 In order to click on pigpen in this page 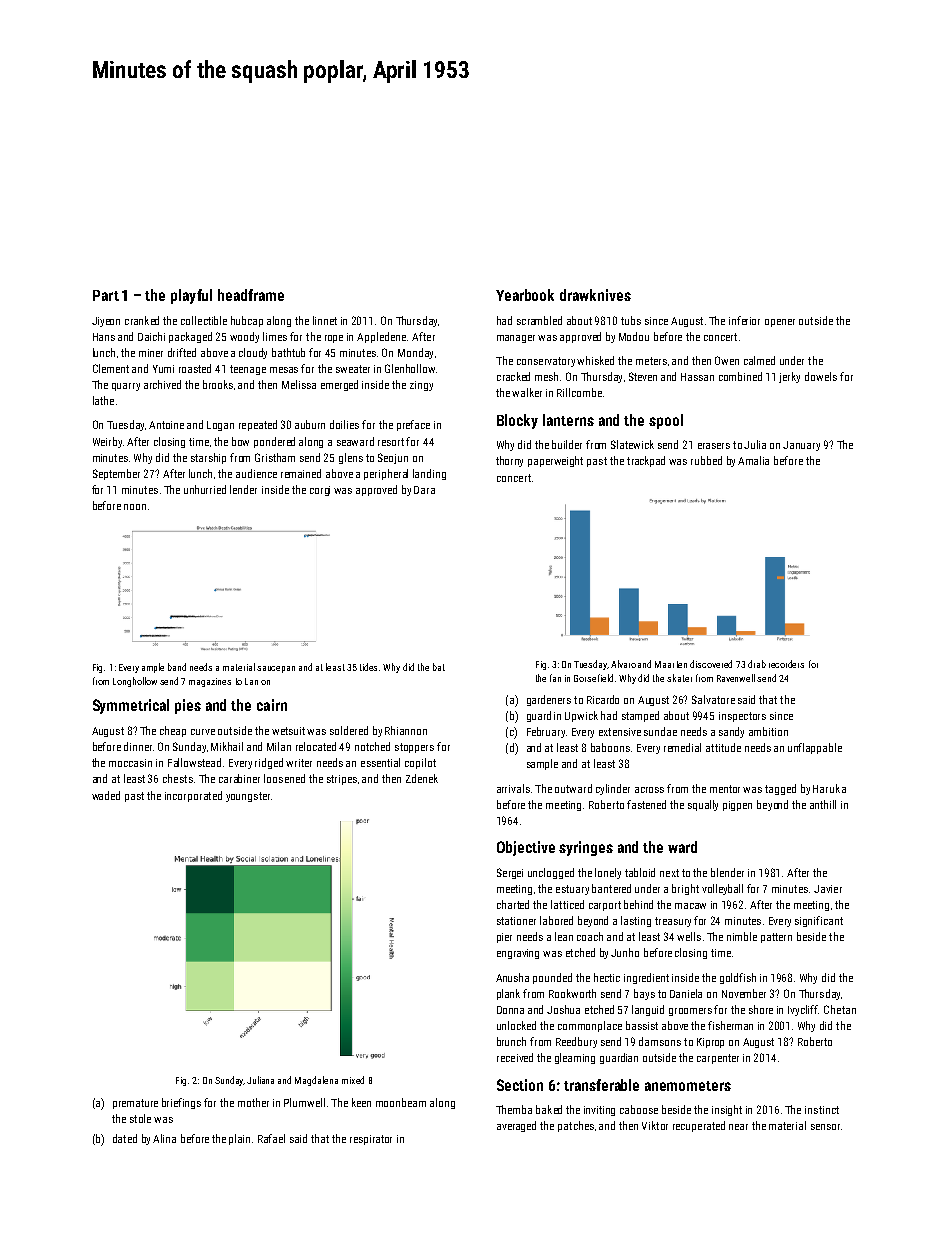, I will do `click(737, 806)`.
